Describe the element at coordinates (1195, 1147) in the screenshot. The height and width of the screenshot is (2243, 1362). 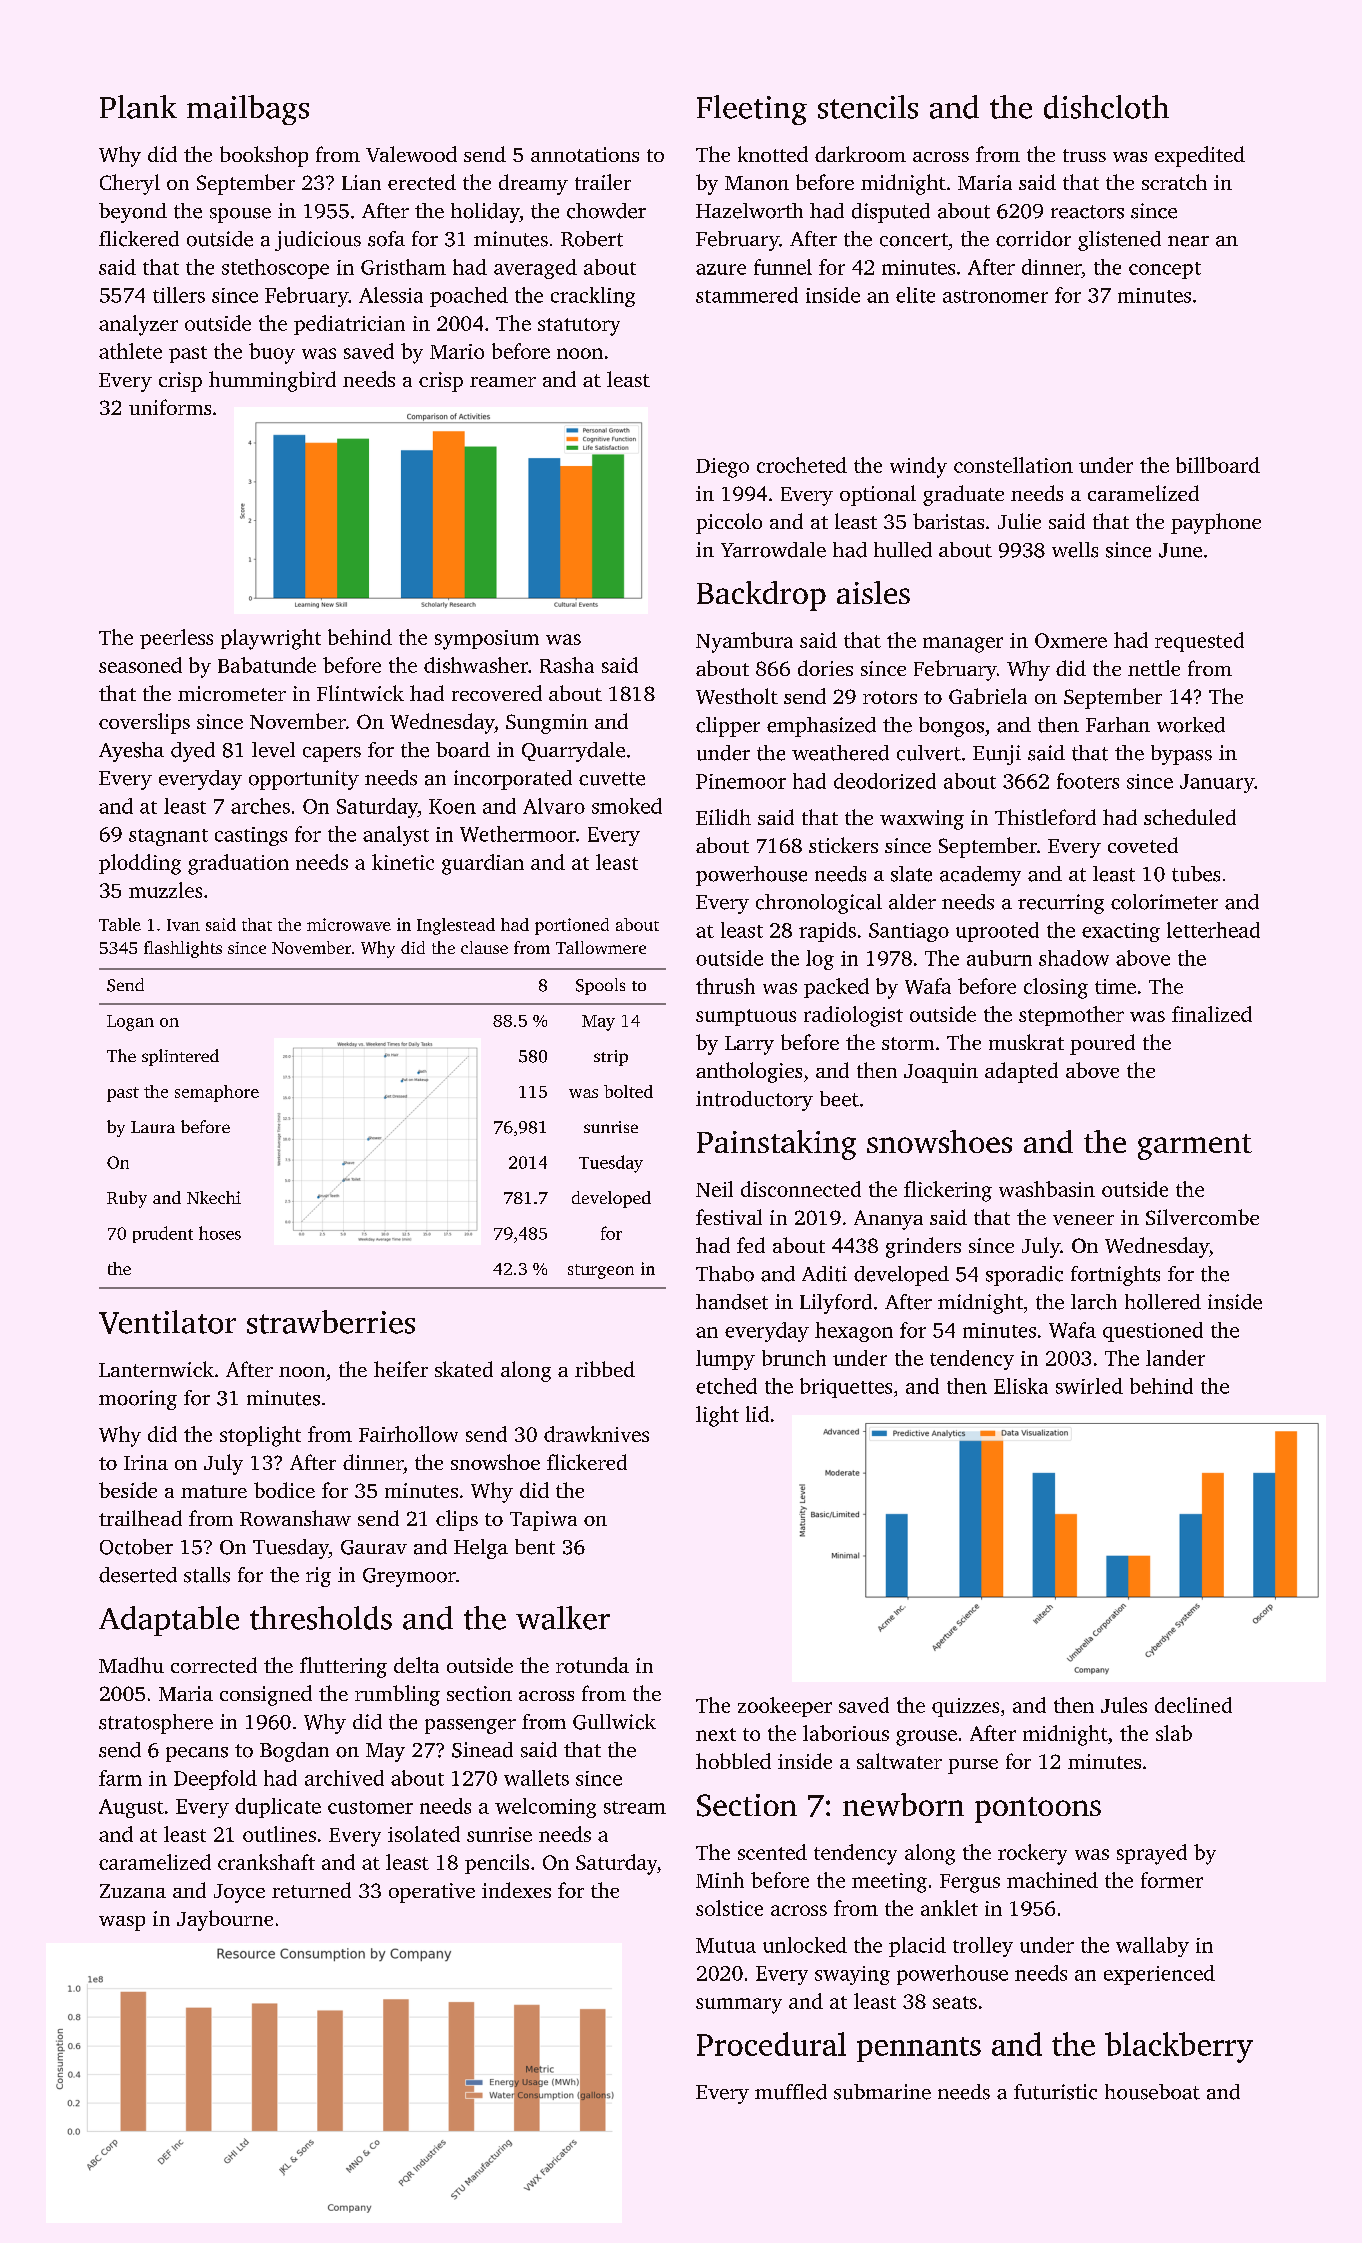
I see `garment` at that location.
